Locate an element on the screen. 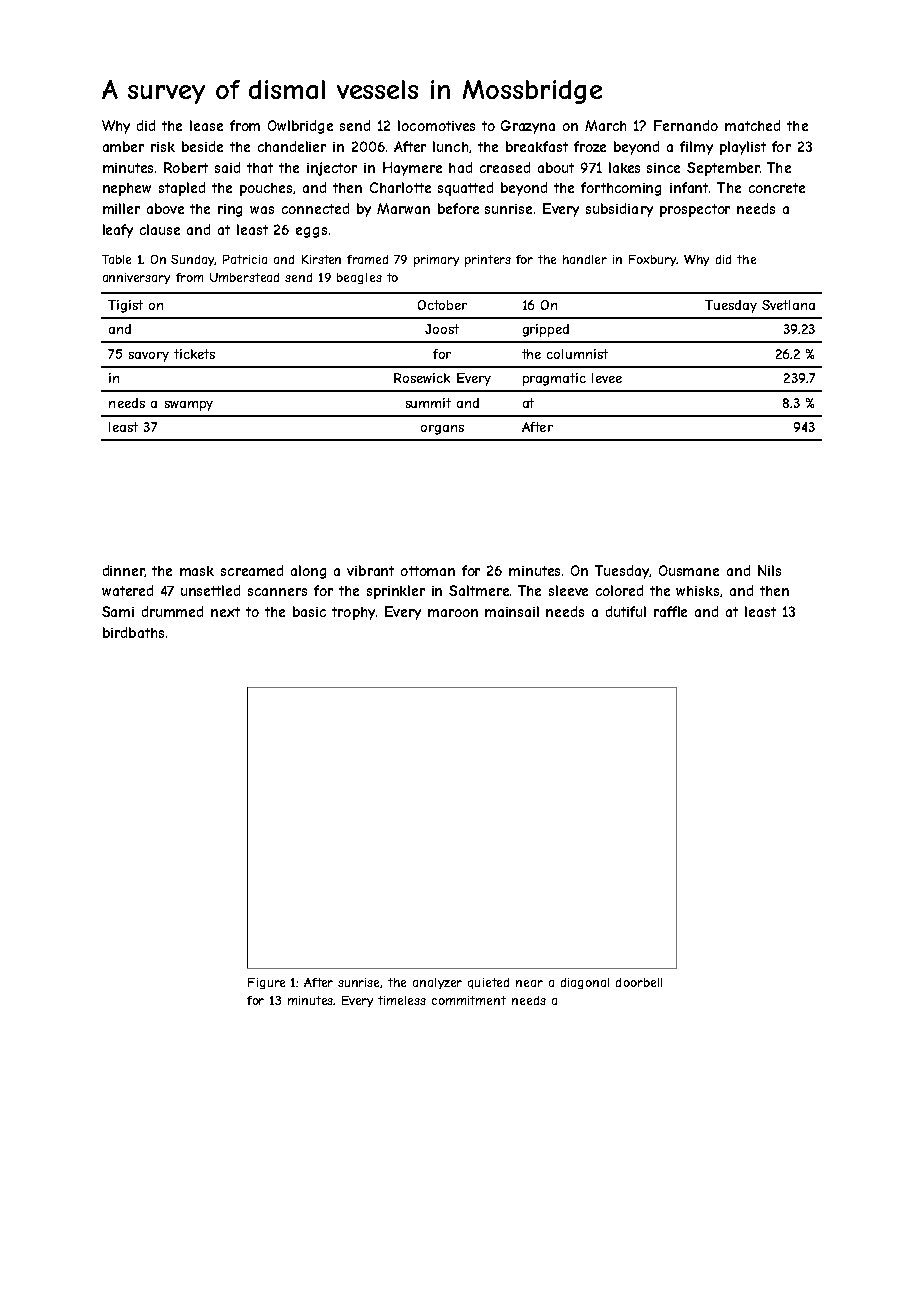 The image size is (924, 1308). organs is located at coordinates (442, 430).
